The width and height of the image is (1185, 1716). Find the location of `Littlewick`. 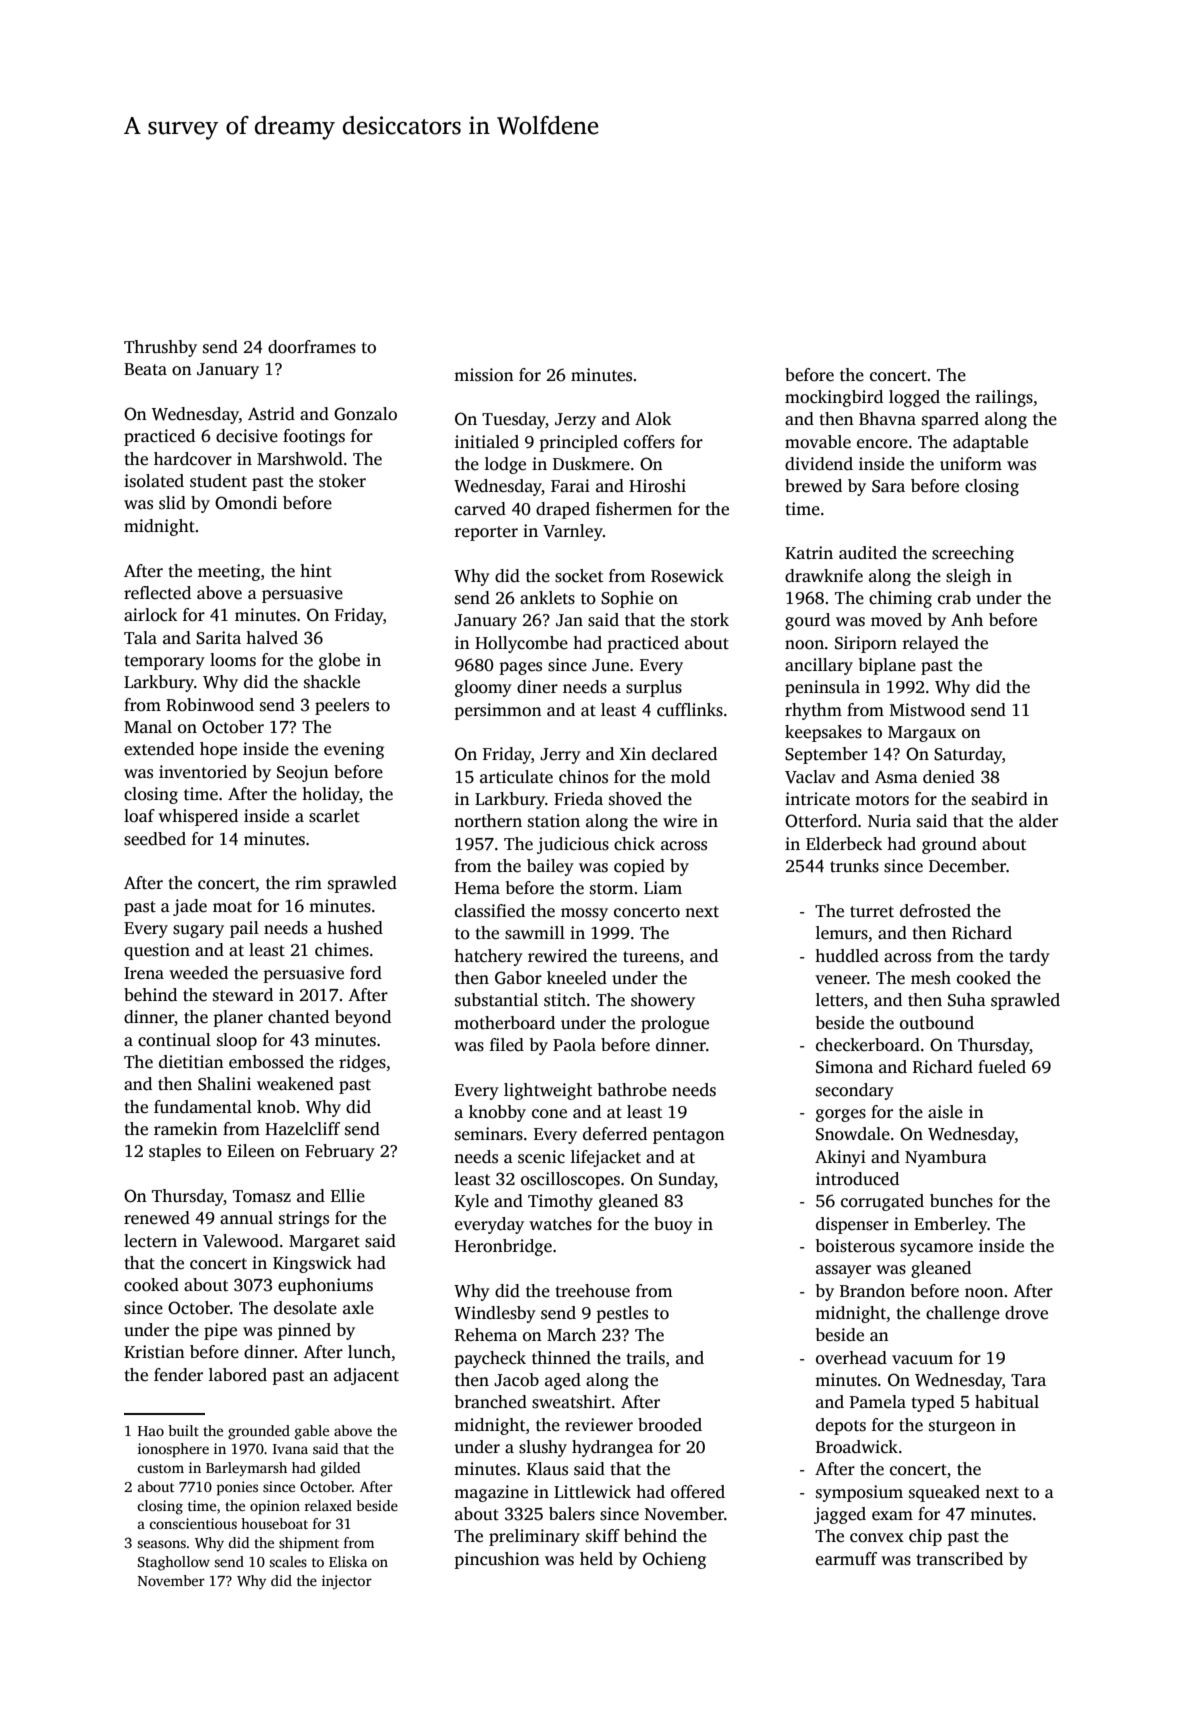

Littlewick is located at coordinates (592, 1492).
